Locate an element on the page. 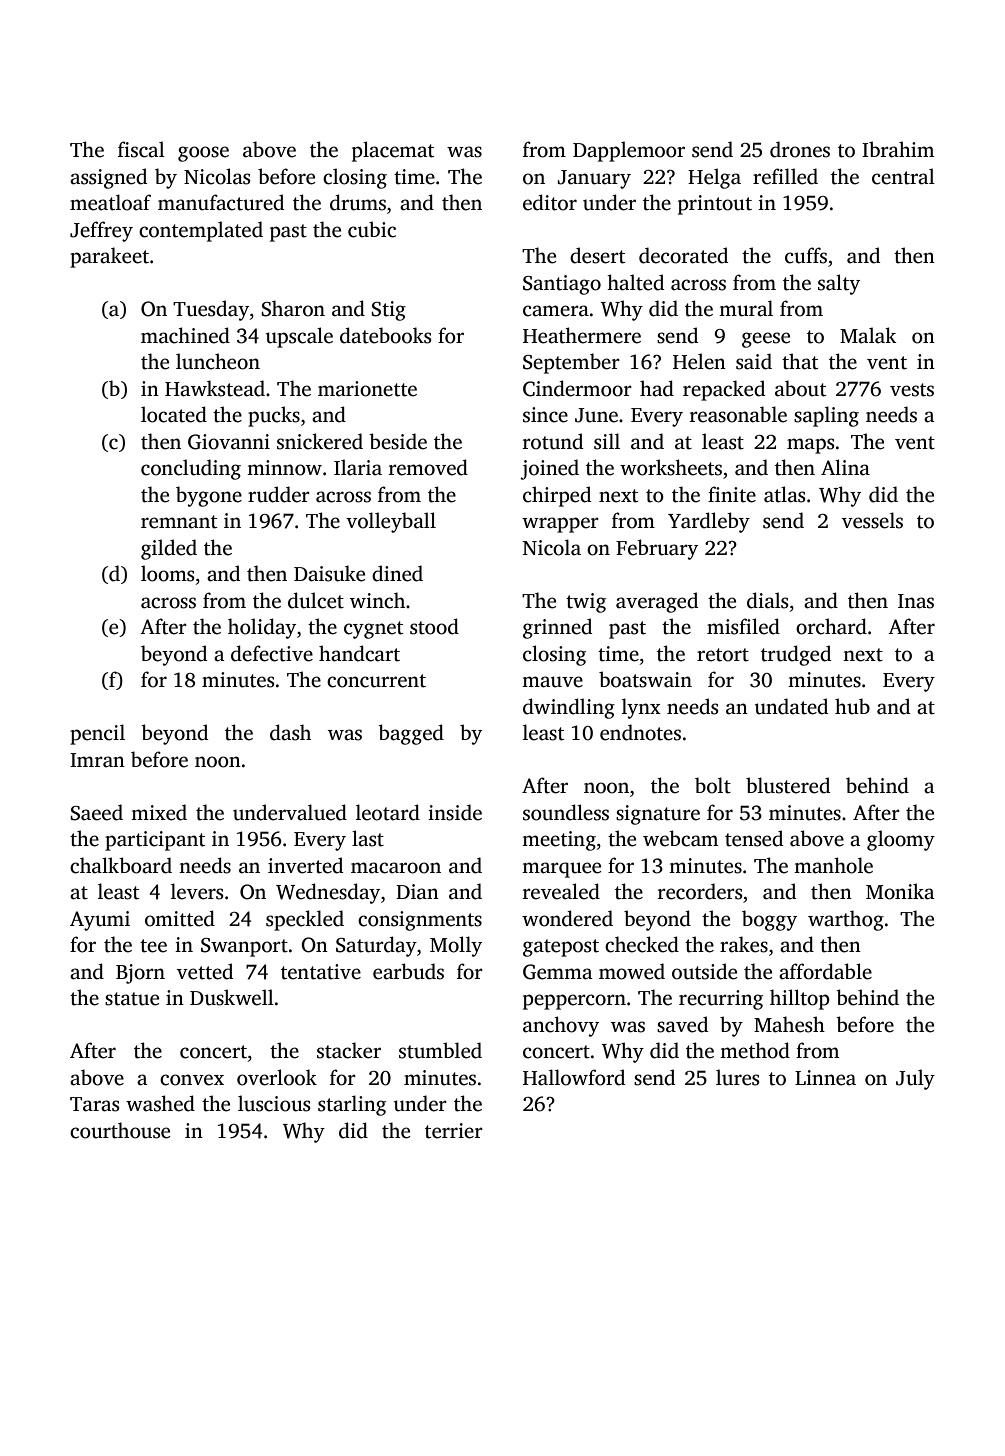  Dian is located at coordinates (417, 892).
